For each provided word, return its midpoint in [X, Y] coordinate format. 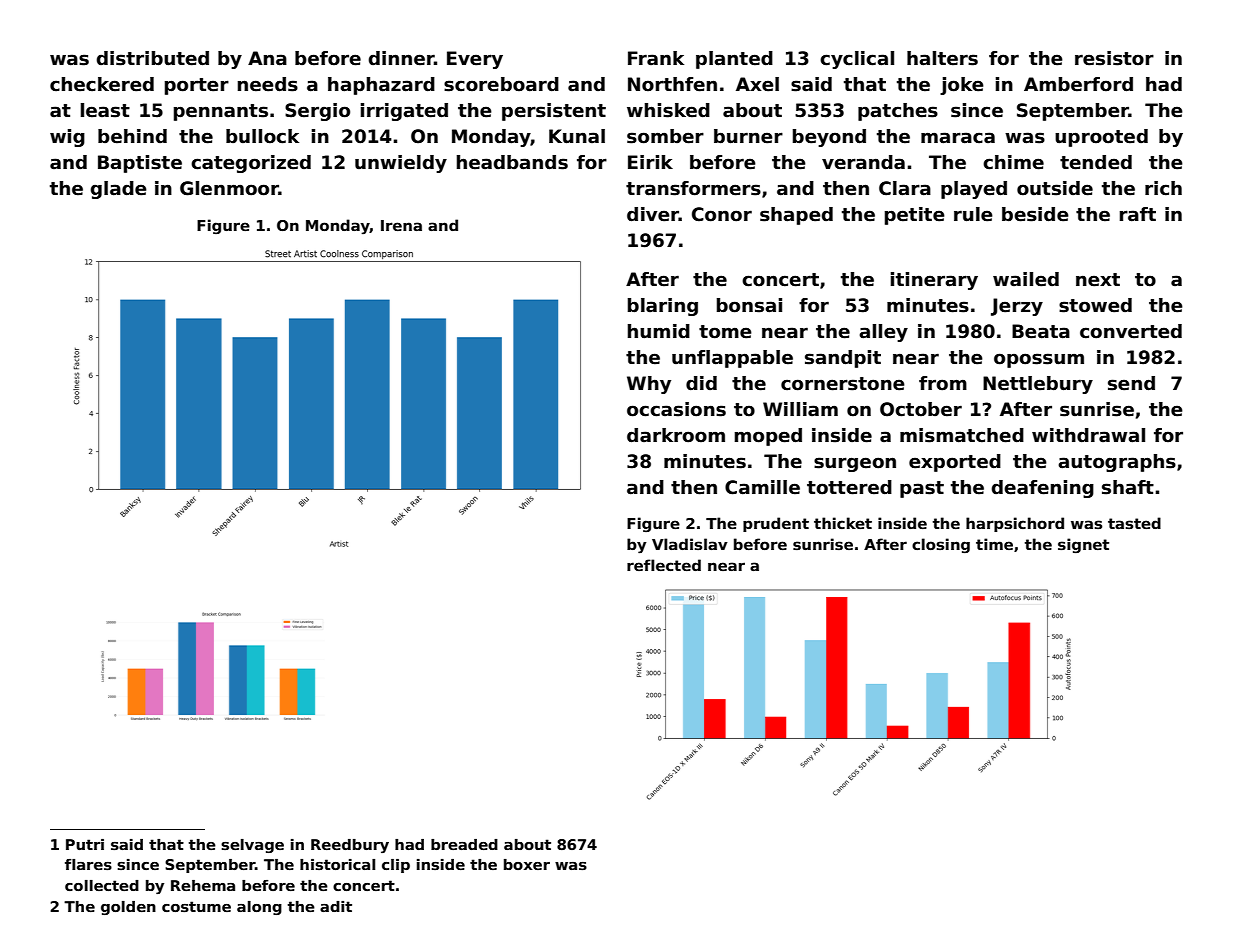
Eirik [650, 162]
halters [942, 58]
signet [1083, 545]
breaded [464, 844]
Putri [85, 844]
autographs [1117, 463]
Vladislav [690, 544]
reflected [664, 565]
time [994, 544]
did [701, 383]
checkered [102, 84]
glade [119, 190]
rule [973, 214]
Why [649, 385]
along [259, 908]
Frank [656, 58]
